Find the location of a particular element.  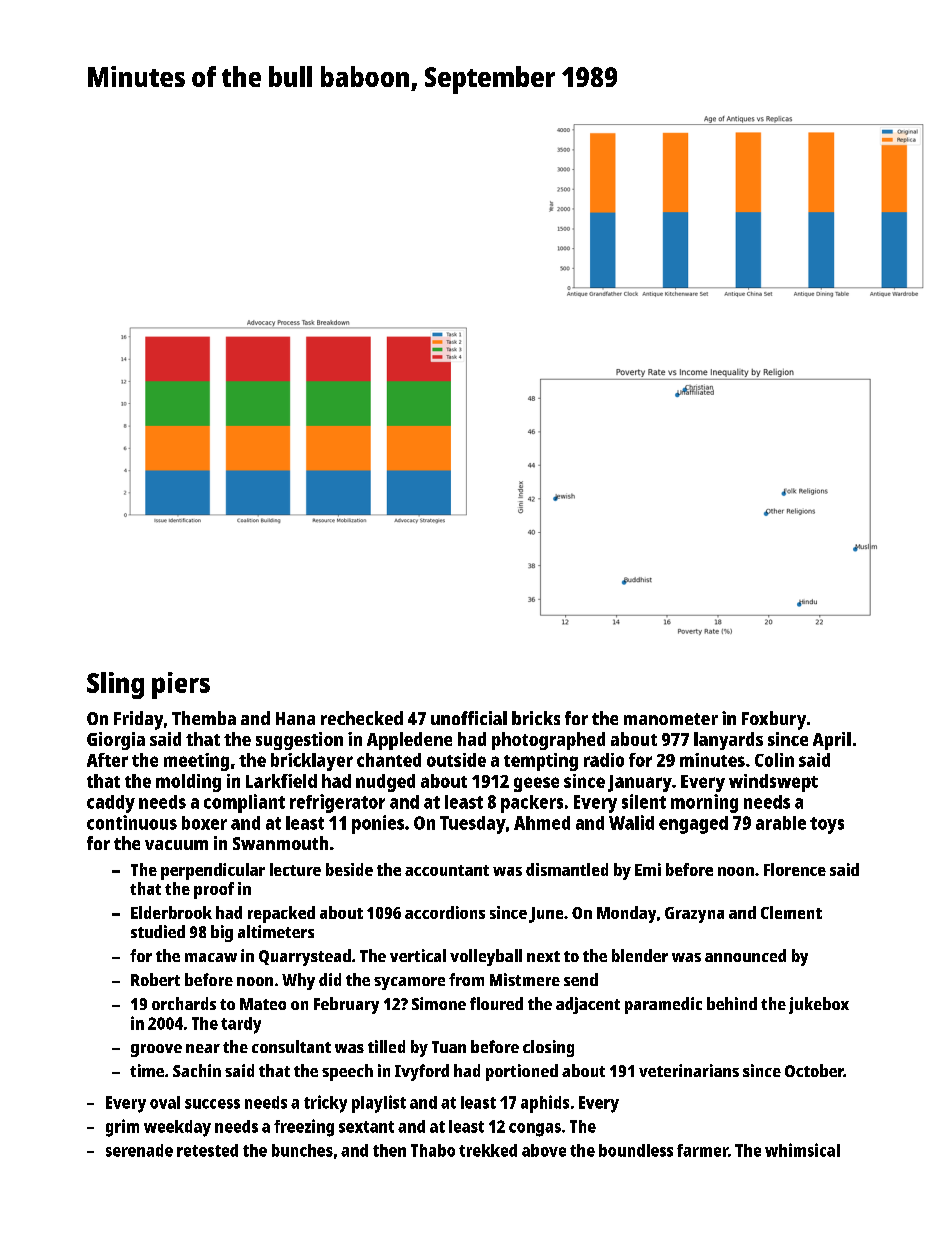

volleyball is located at coordinates (486, 957).
